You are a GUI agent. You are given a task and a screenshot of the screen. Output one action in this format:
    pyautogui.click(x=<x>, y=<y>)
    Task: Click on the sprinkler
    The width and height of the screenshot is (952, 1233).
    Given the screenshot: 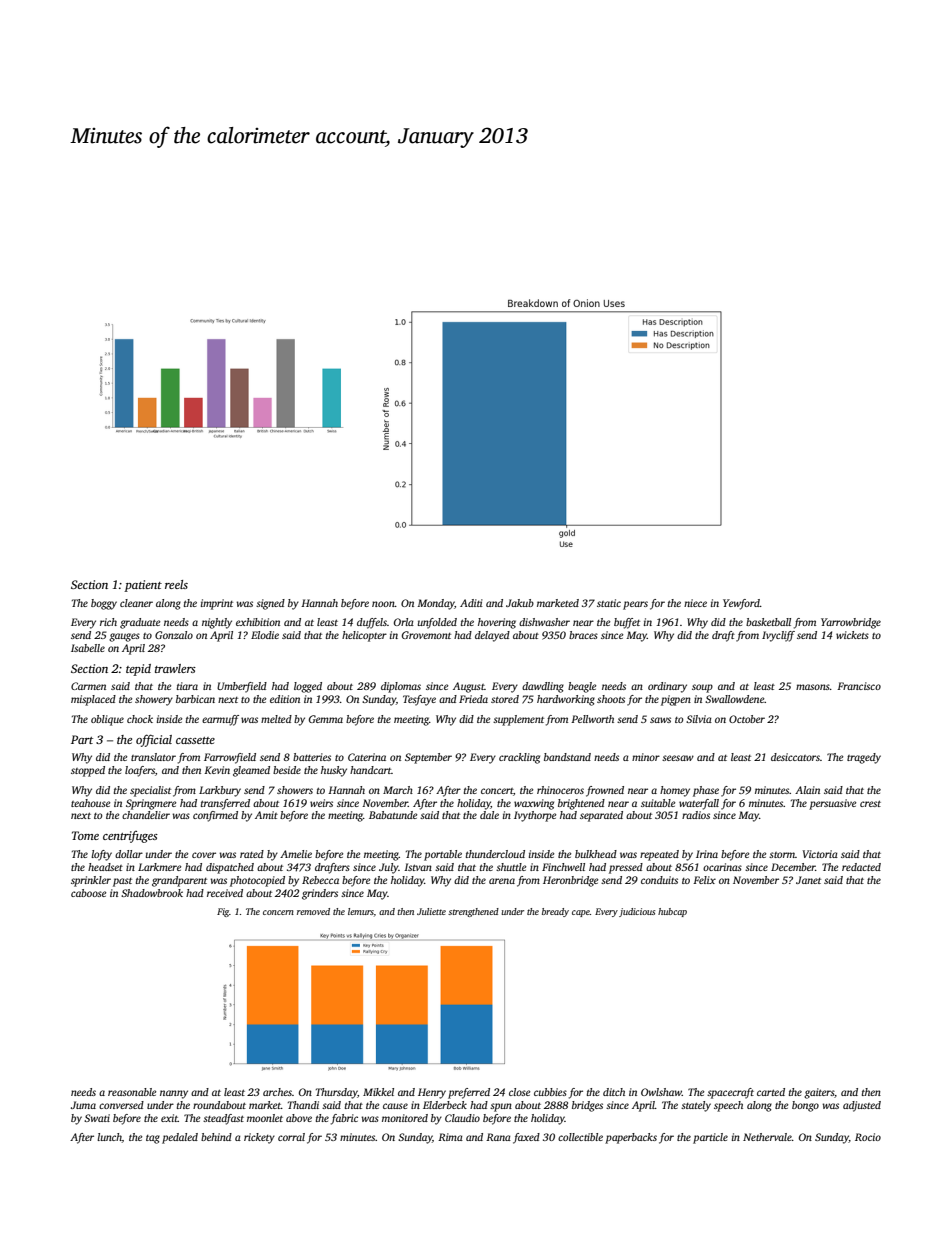 What is the action you would take?
    pyautogui.click(x=91, y=881)
